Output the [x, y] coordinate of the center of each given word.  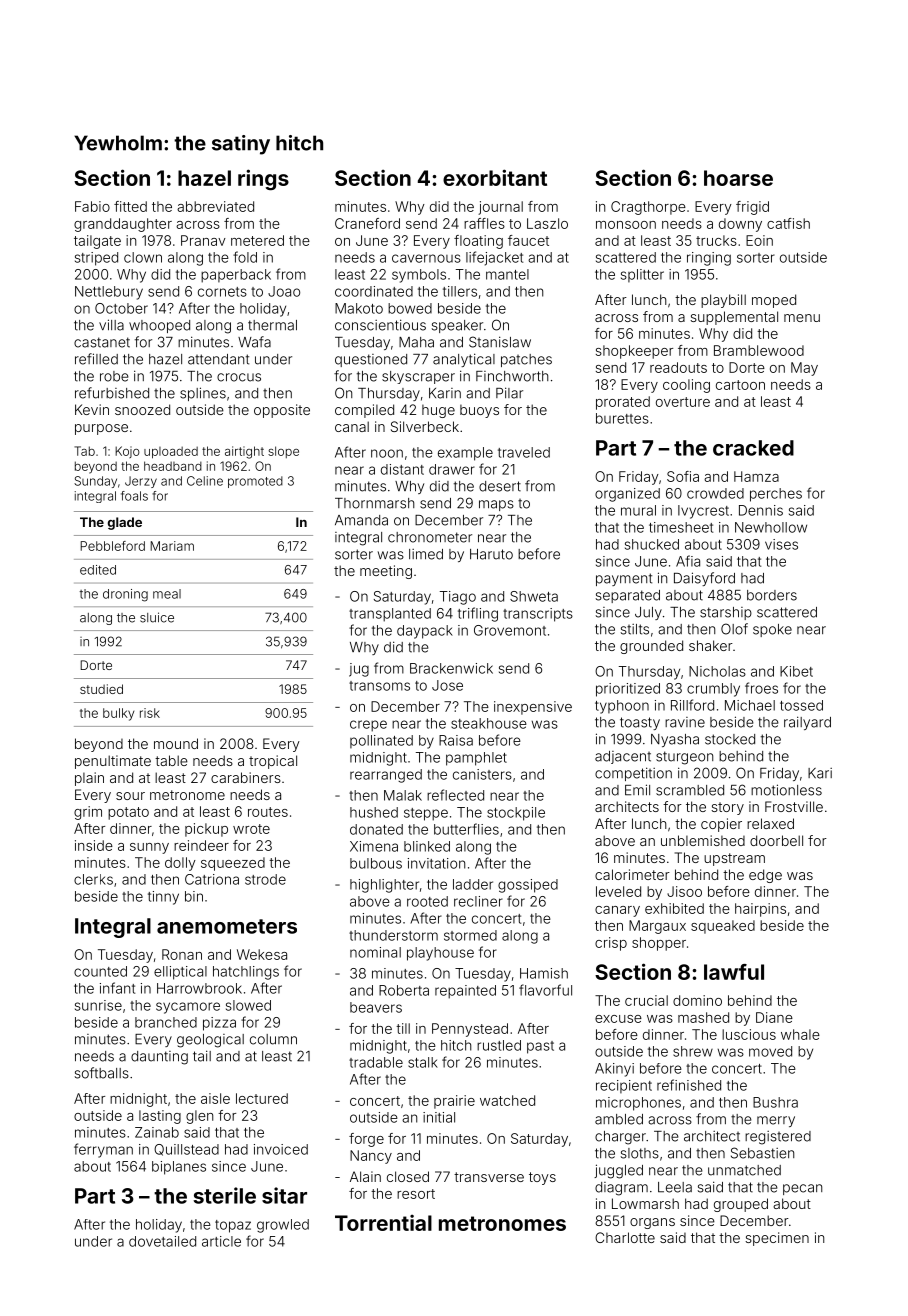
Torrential [383, 1222]
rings [263, 180]
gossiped [528, 886]
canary [617, 911]
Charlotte [625, 1237]
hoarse [738, 178]
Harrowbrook [199, 988]
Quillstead [186, 1150]
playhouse [440, 954]
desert [500, 486]
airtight [244, 452]
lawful [734, 972]
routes [268, 812]
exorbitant [495, 177]
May [804, 369]
